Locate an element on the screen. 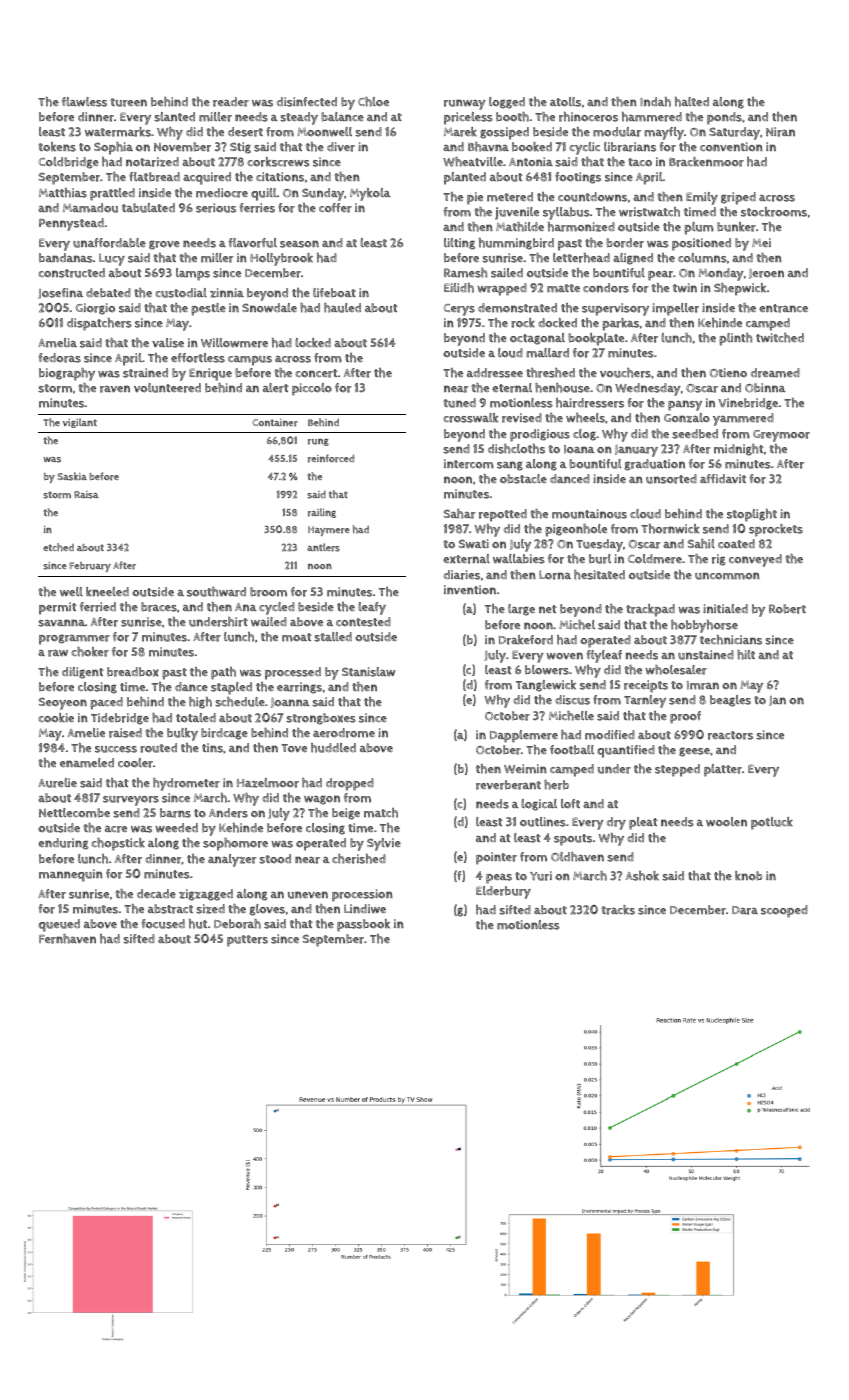 The width and height of the screenshot is (849, 1400). Aurelie is located at coordinates (57, 783).
